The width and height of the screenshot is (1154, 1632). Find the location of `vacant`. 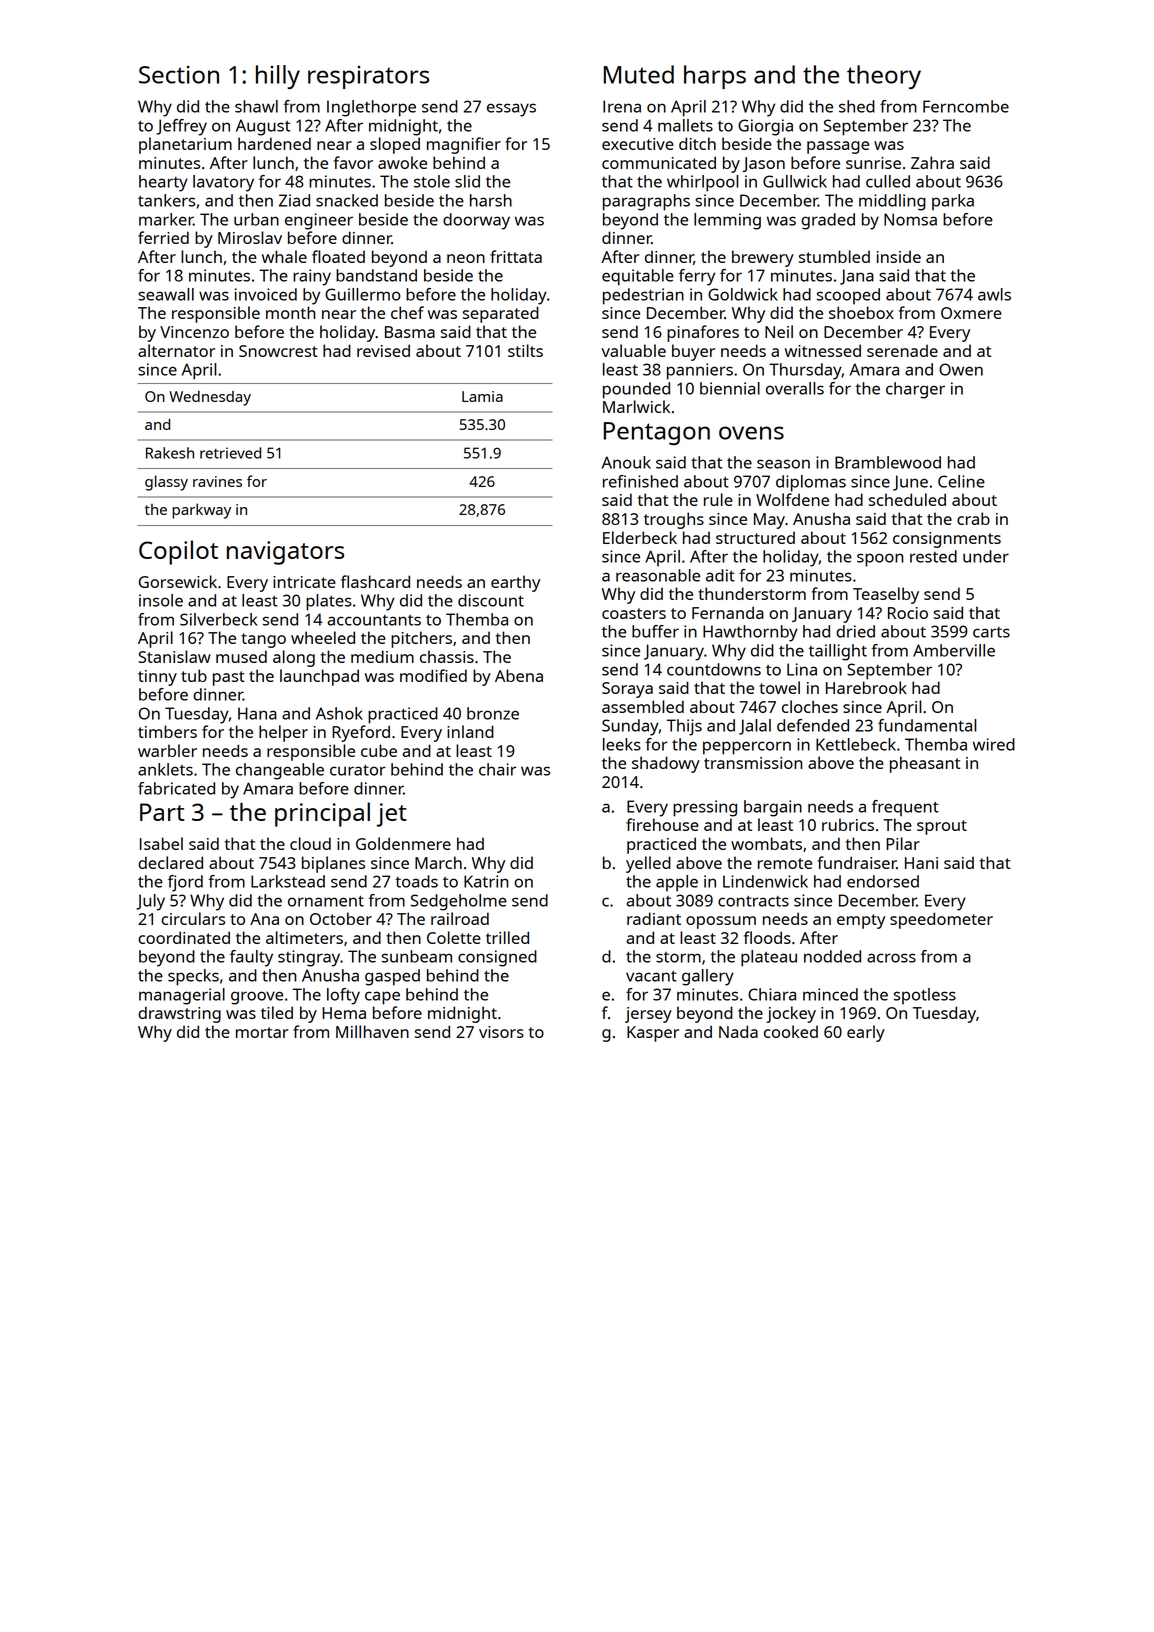

vacant is located at coordinates (651, 976).
